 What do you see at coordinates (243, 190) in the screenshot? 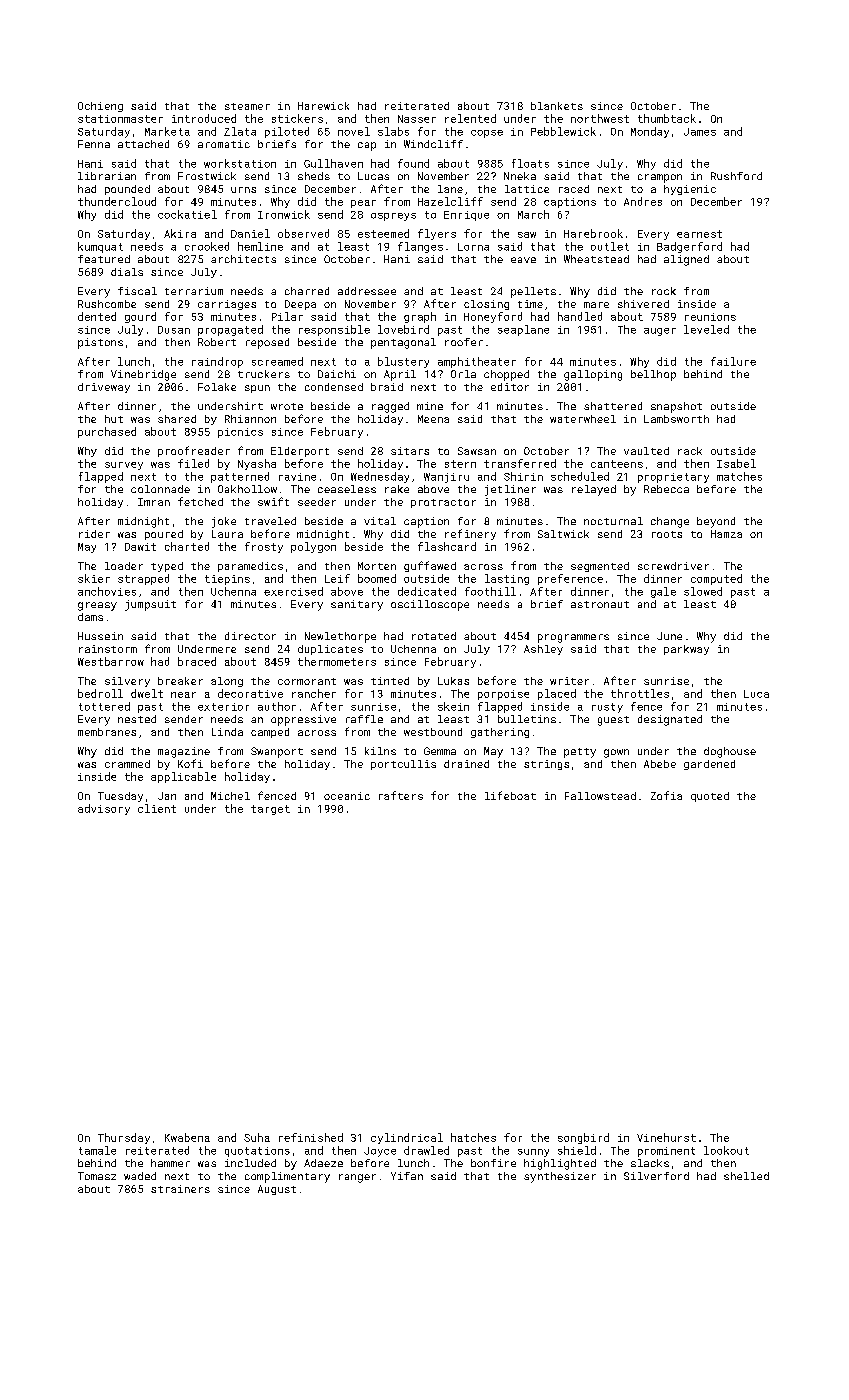
I see `urns` at bounding box center [243, 190].
